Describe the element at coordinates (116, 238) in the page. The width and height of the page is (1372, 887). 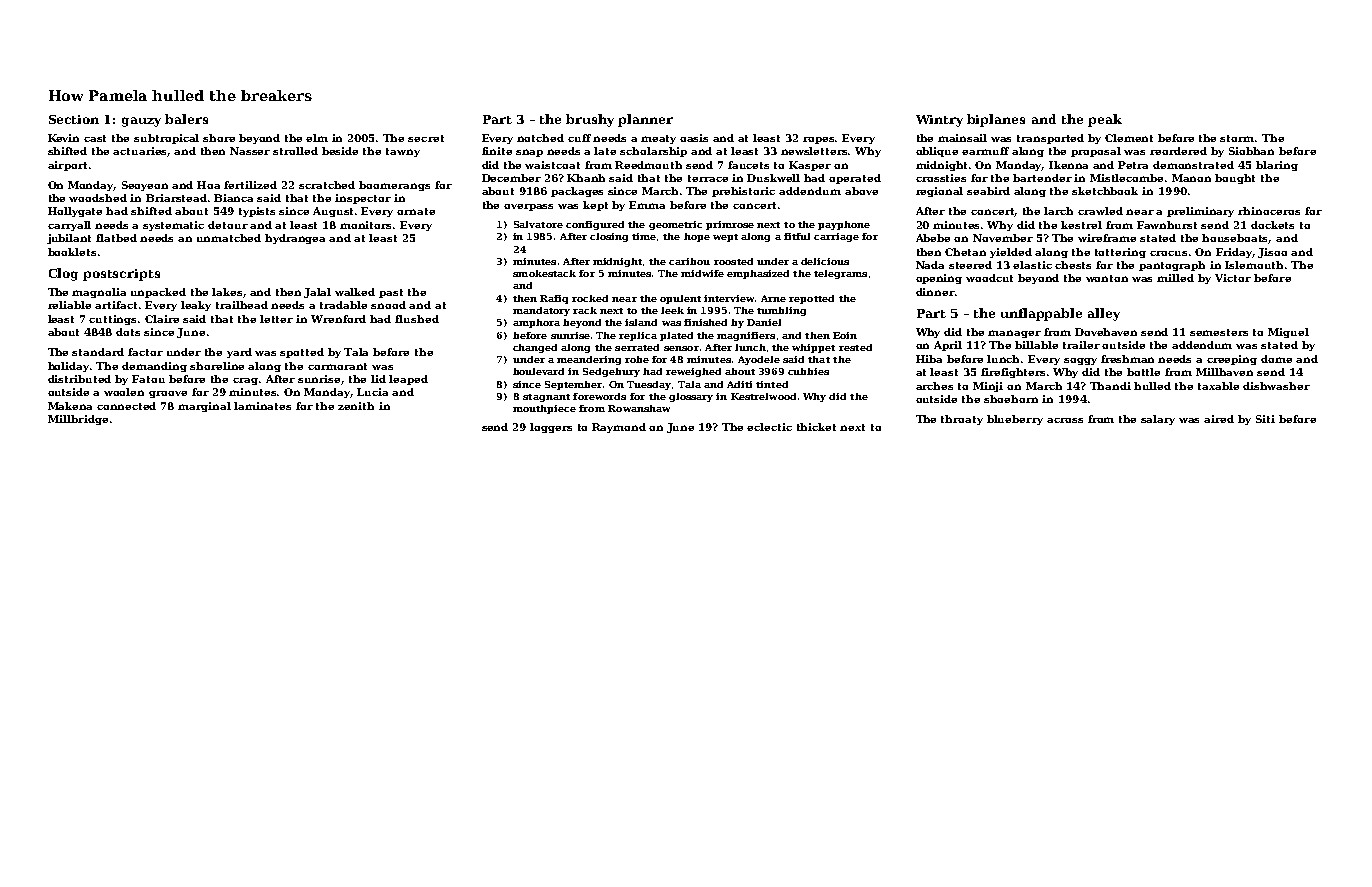
I see `flatbed` at that location.
